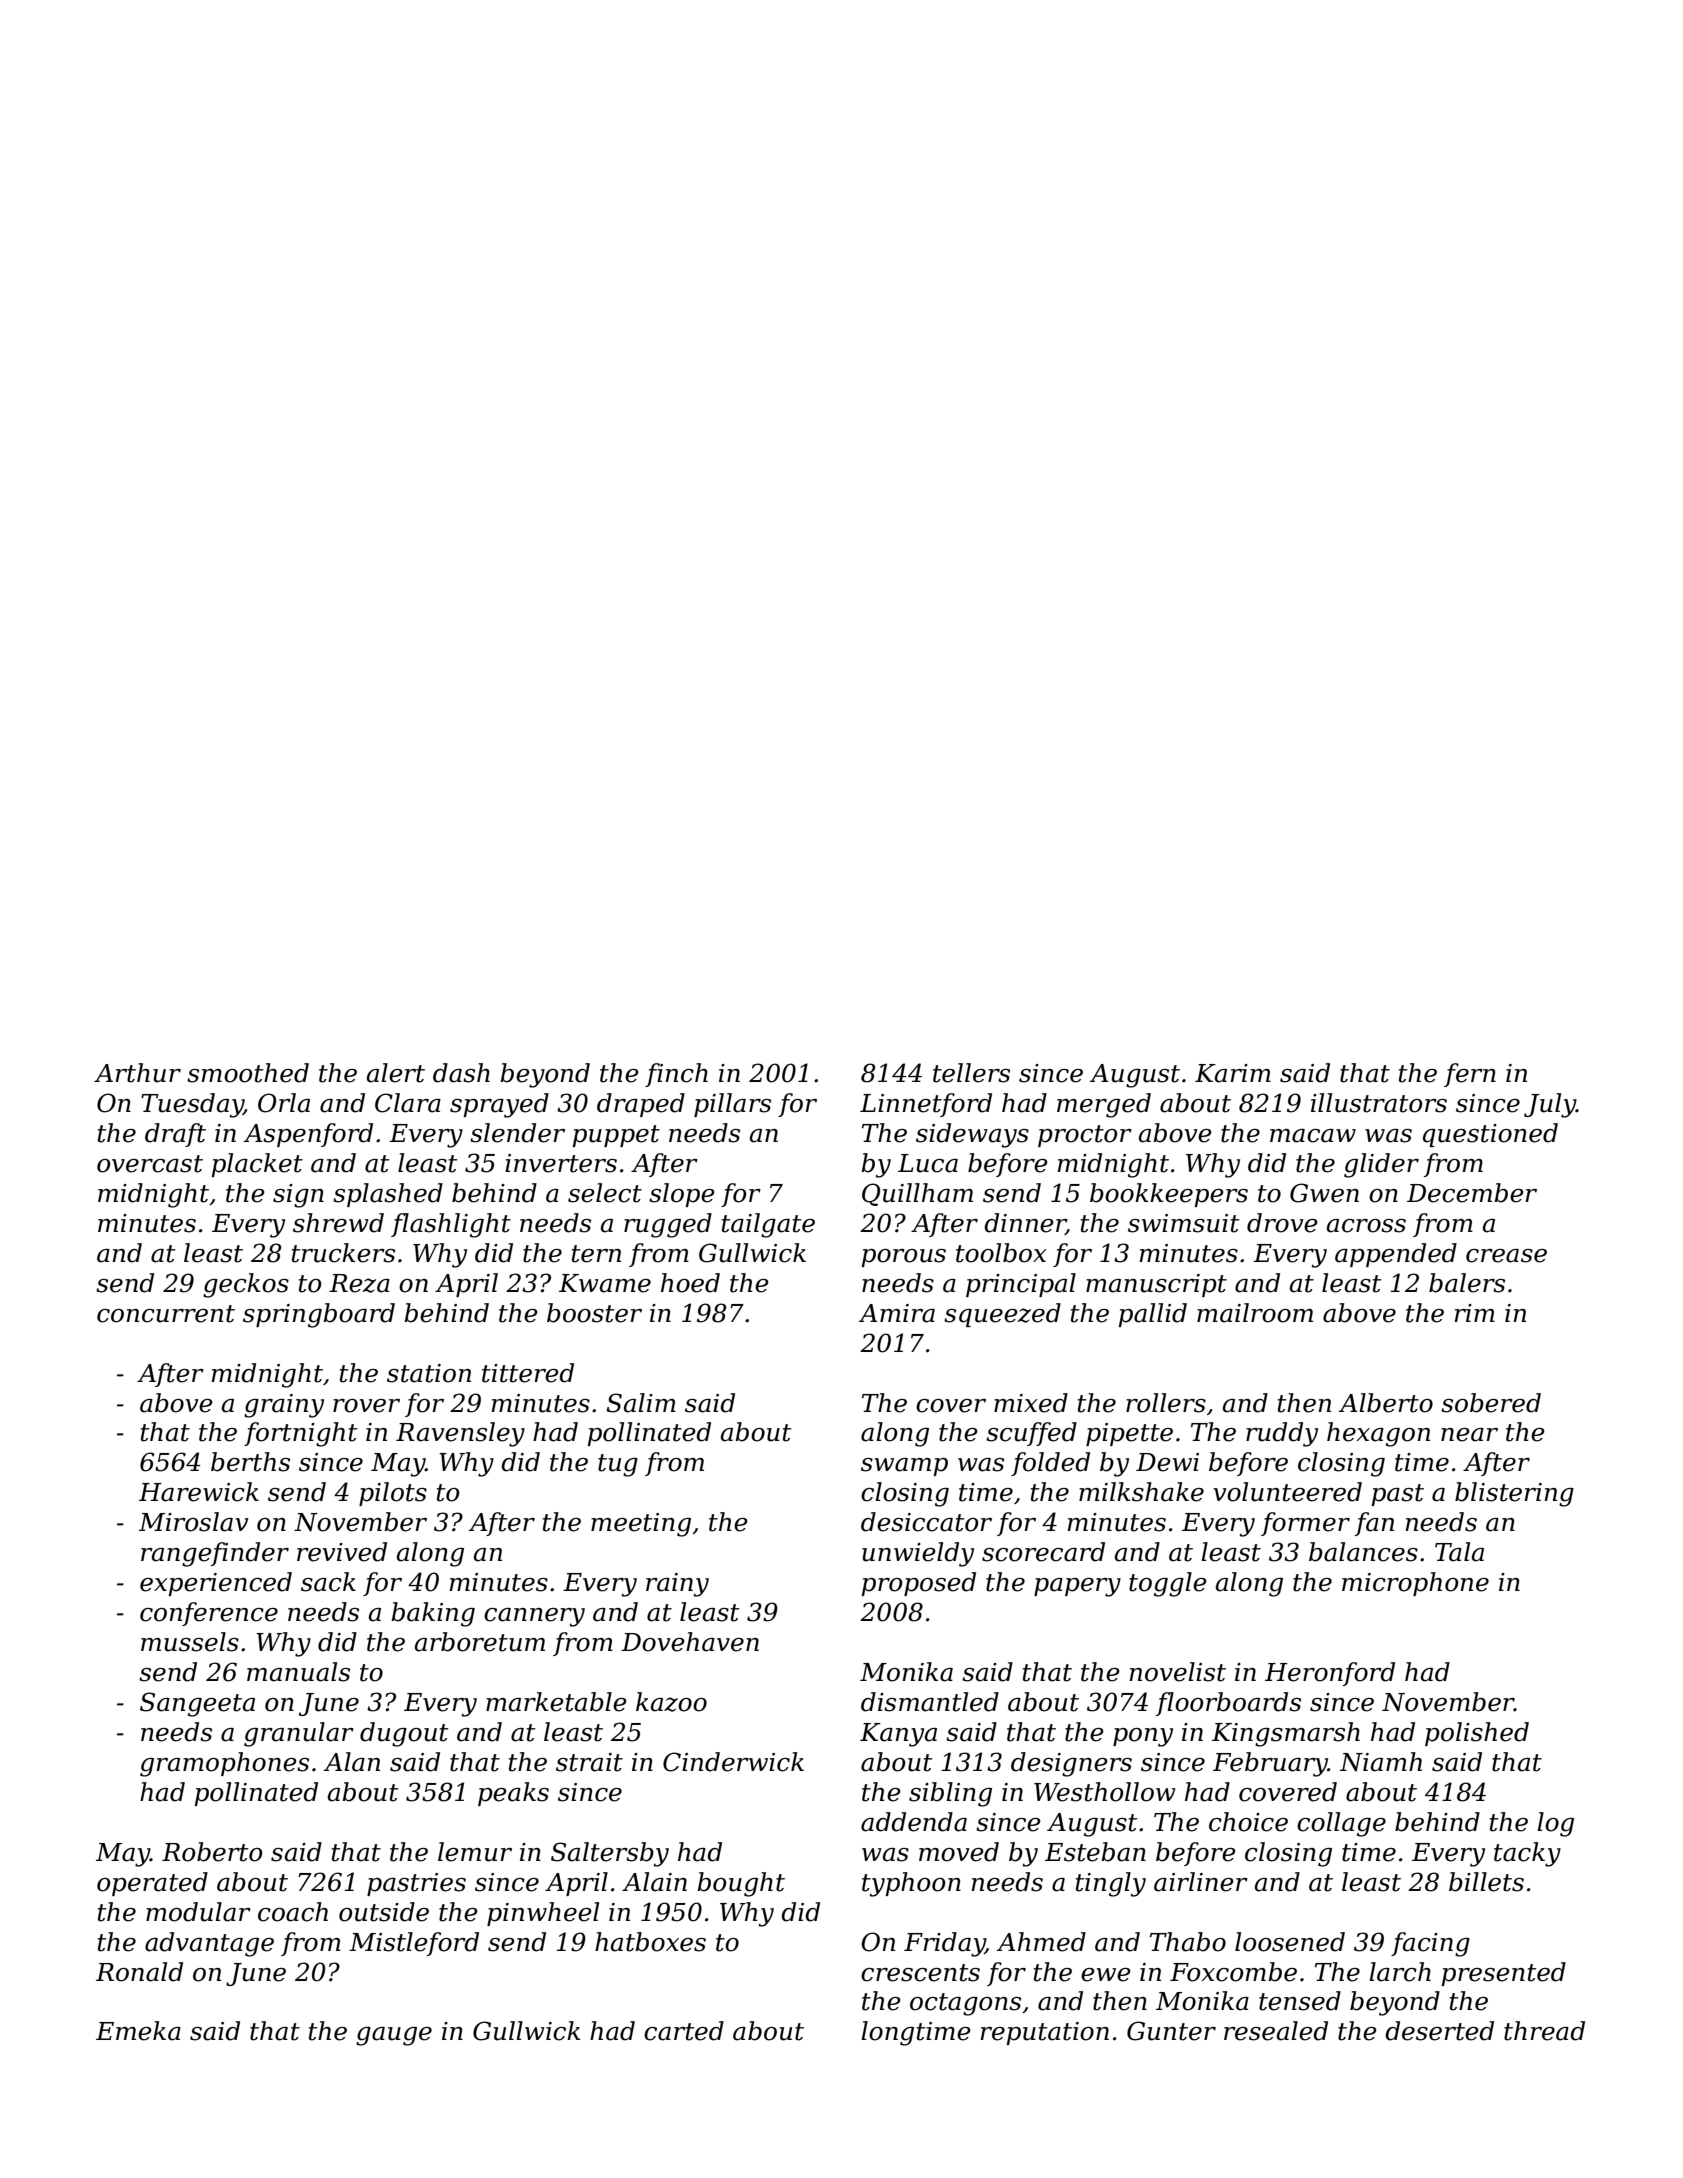 Image resolution: width=1683 pixels, height=2178 pixels. Describe the element at coordinates (641, 1525) in the screenshot. I see `meeting` at that location.
